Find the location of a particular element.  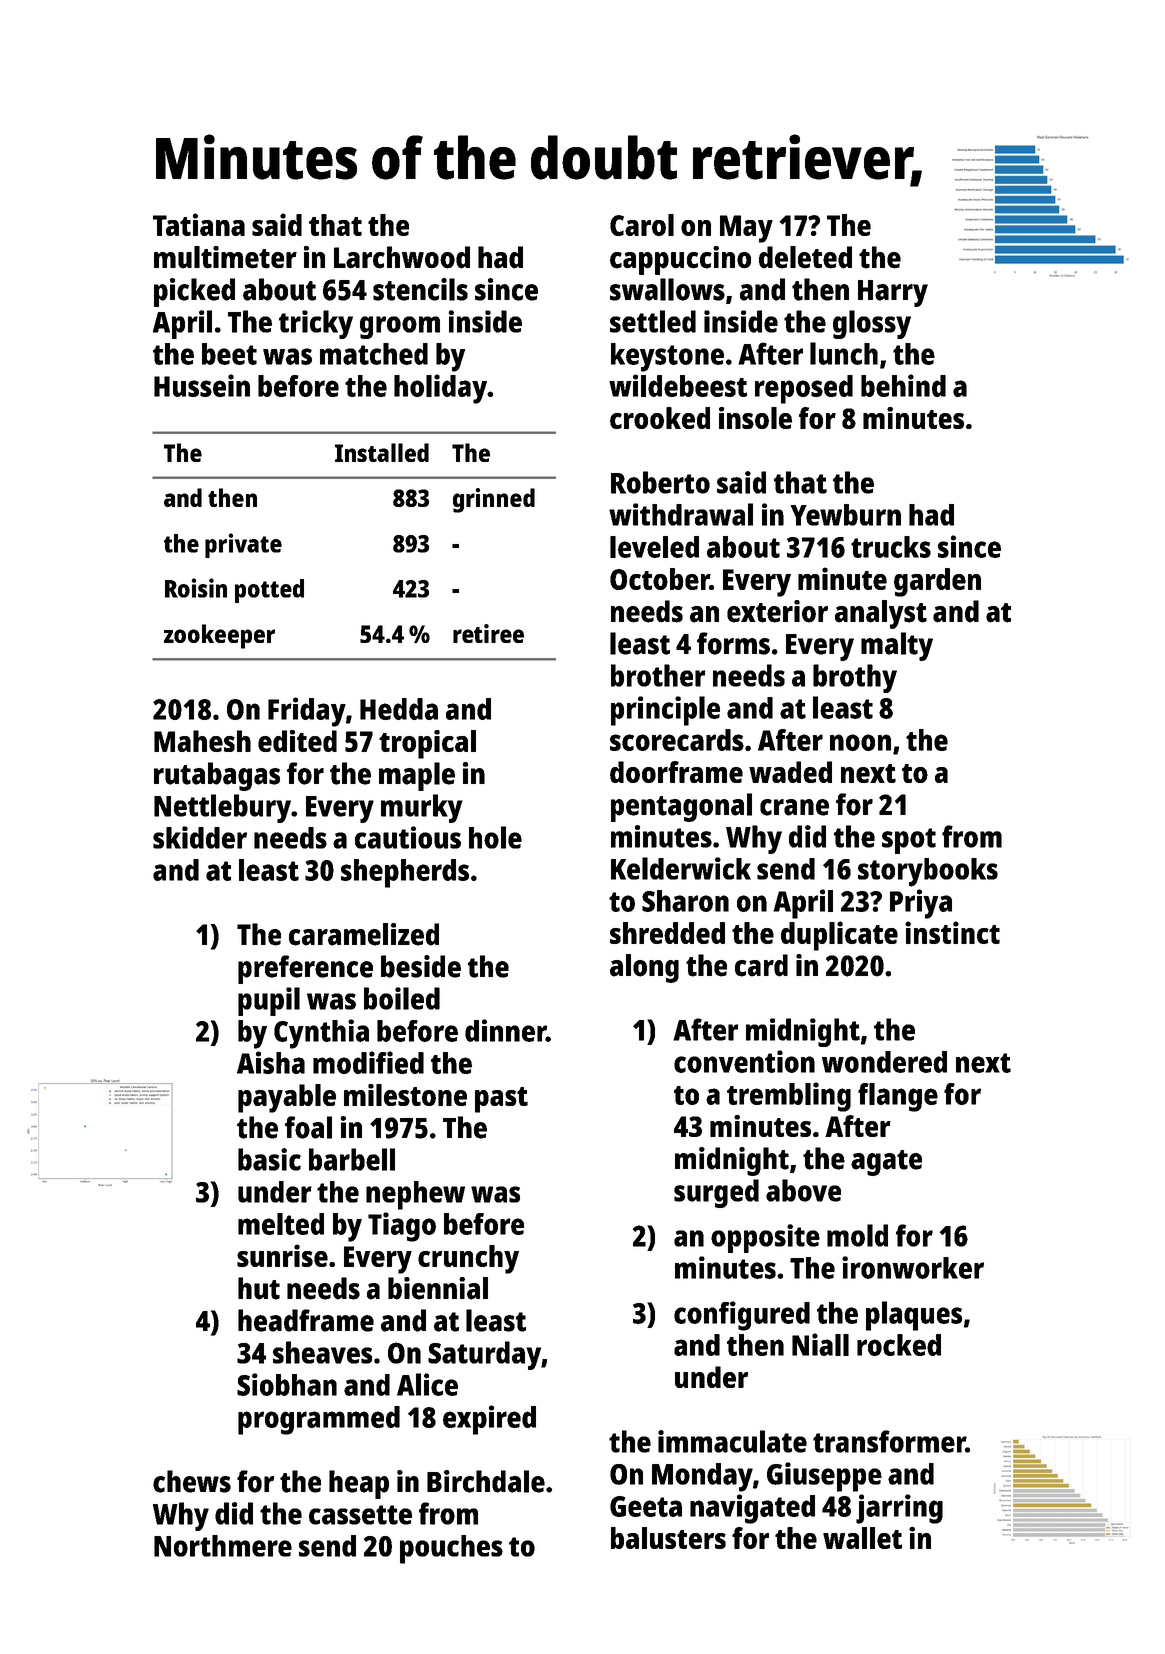

pentagonal is located at coordinates (681, 807).
